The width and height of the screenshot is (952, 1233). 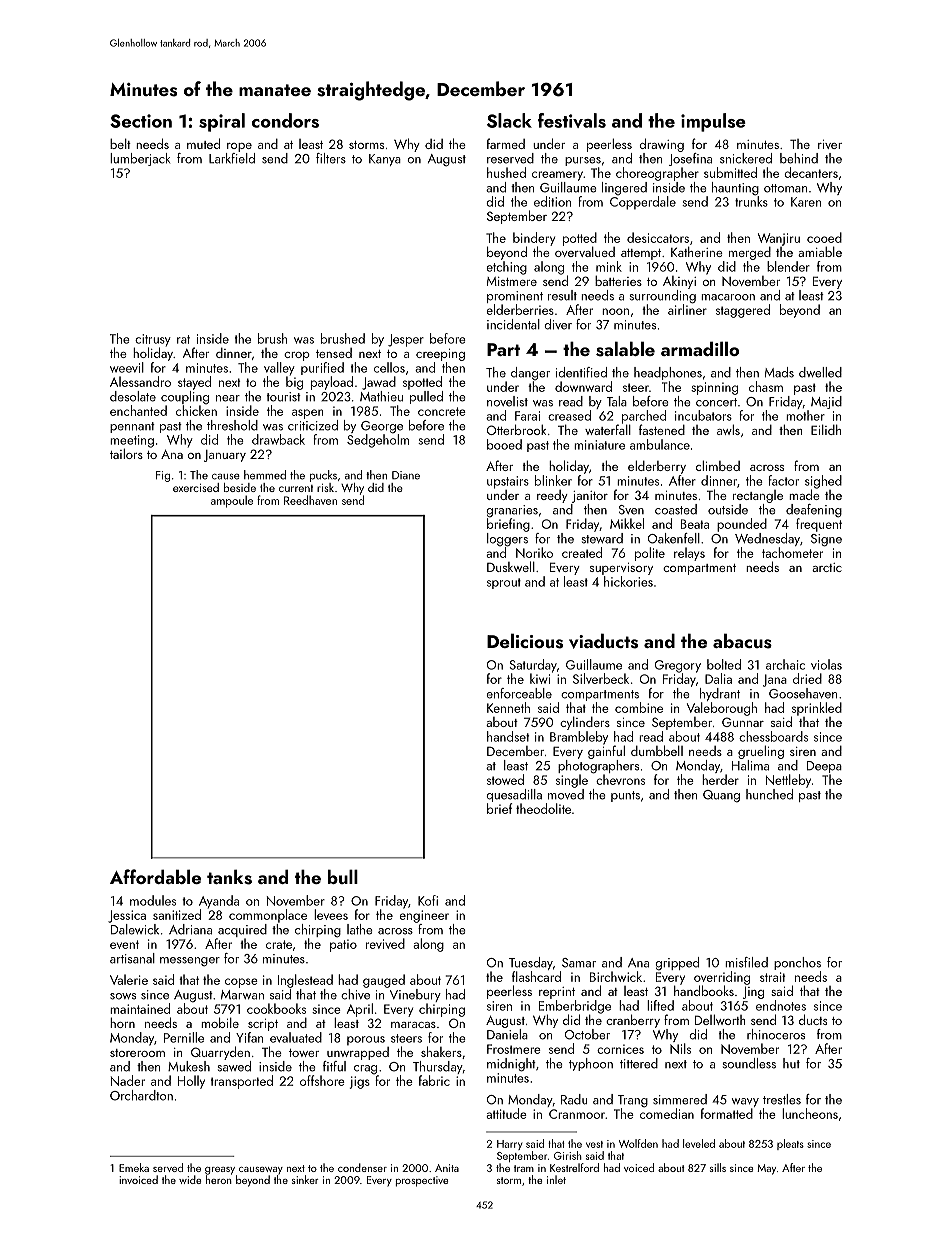 I want to click on Quang, so click(x=721, y=796).
